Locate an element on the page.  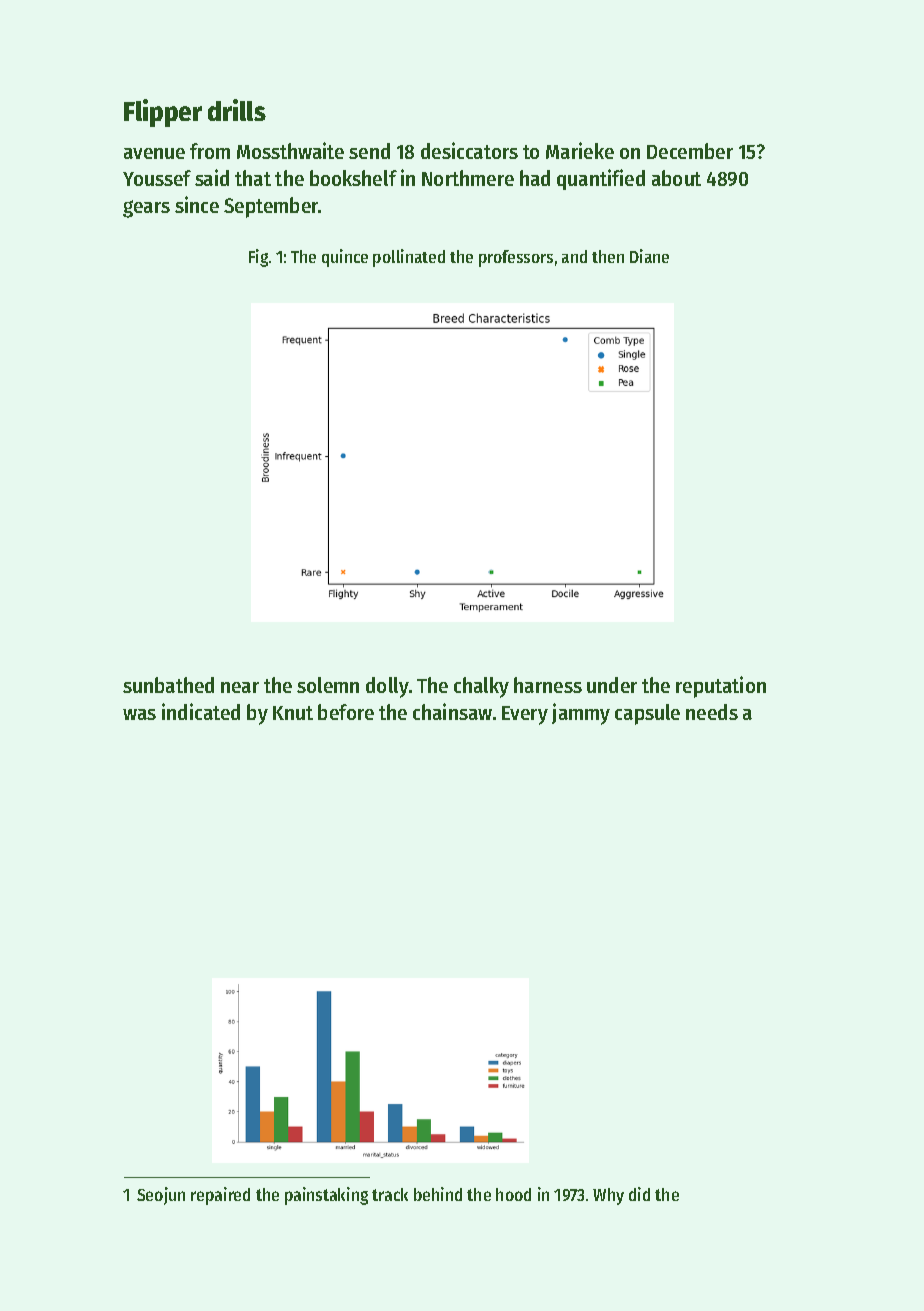
Northmere is located at coordinates (468, 178).
